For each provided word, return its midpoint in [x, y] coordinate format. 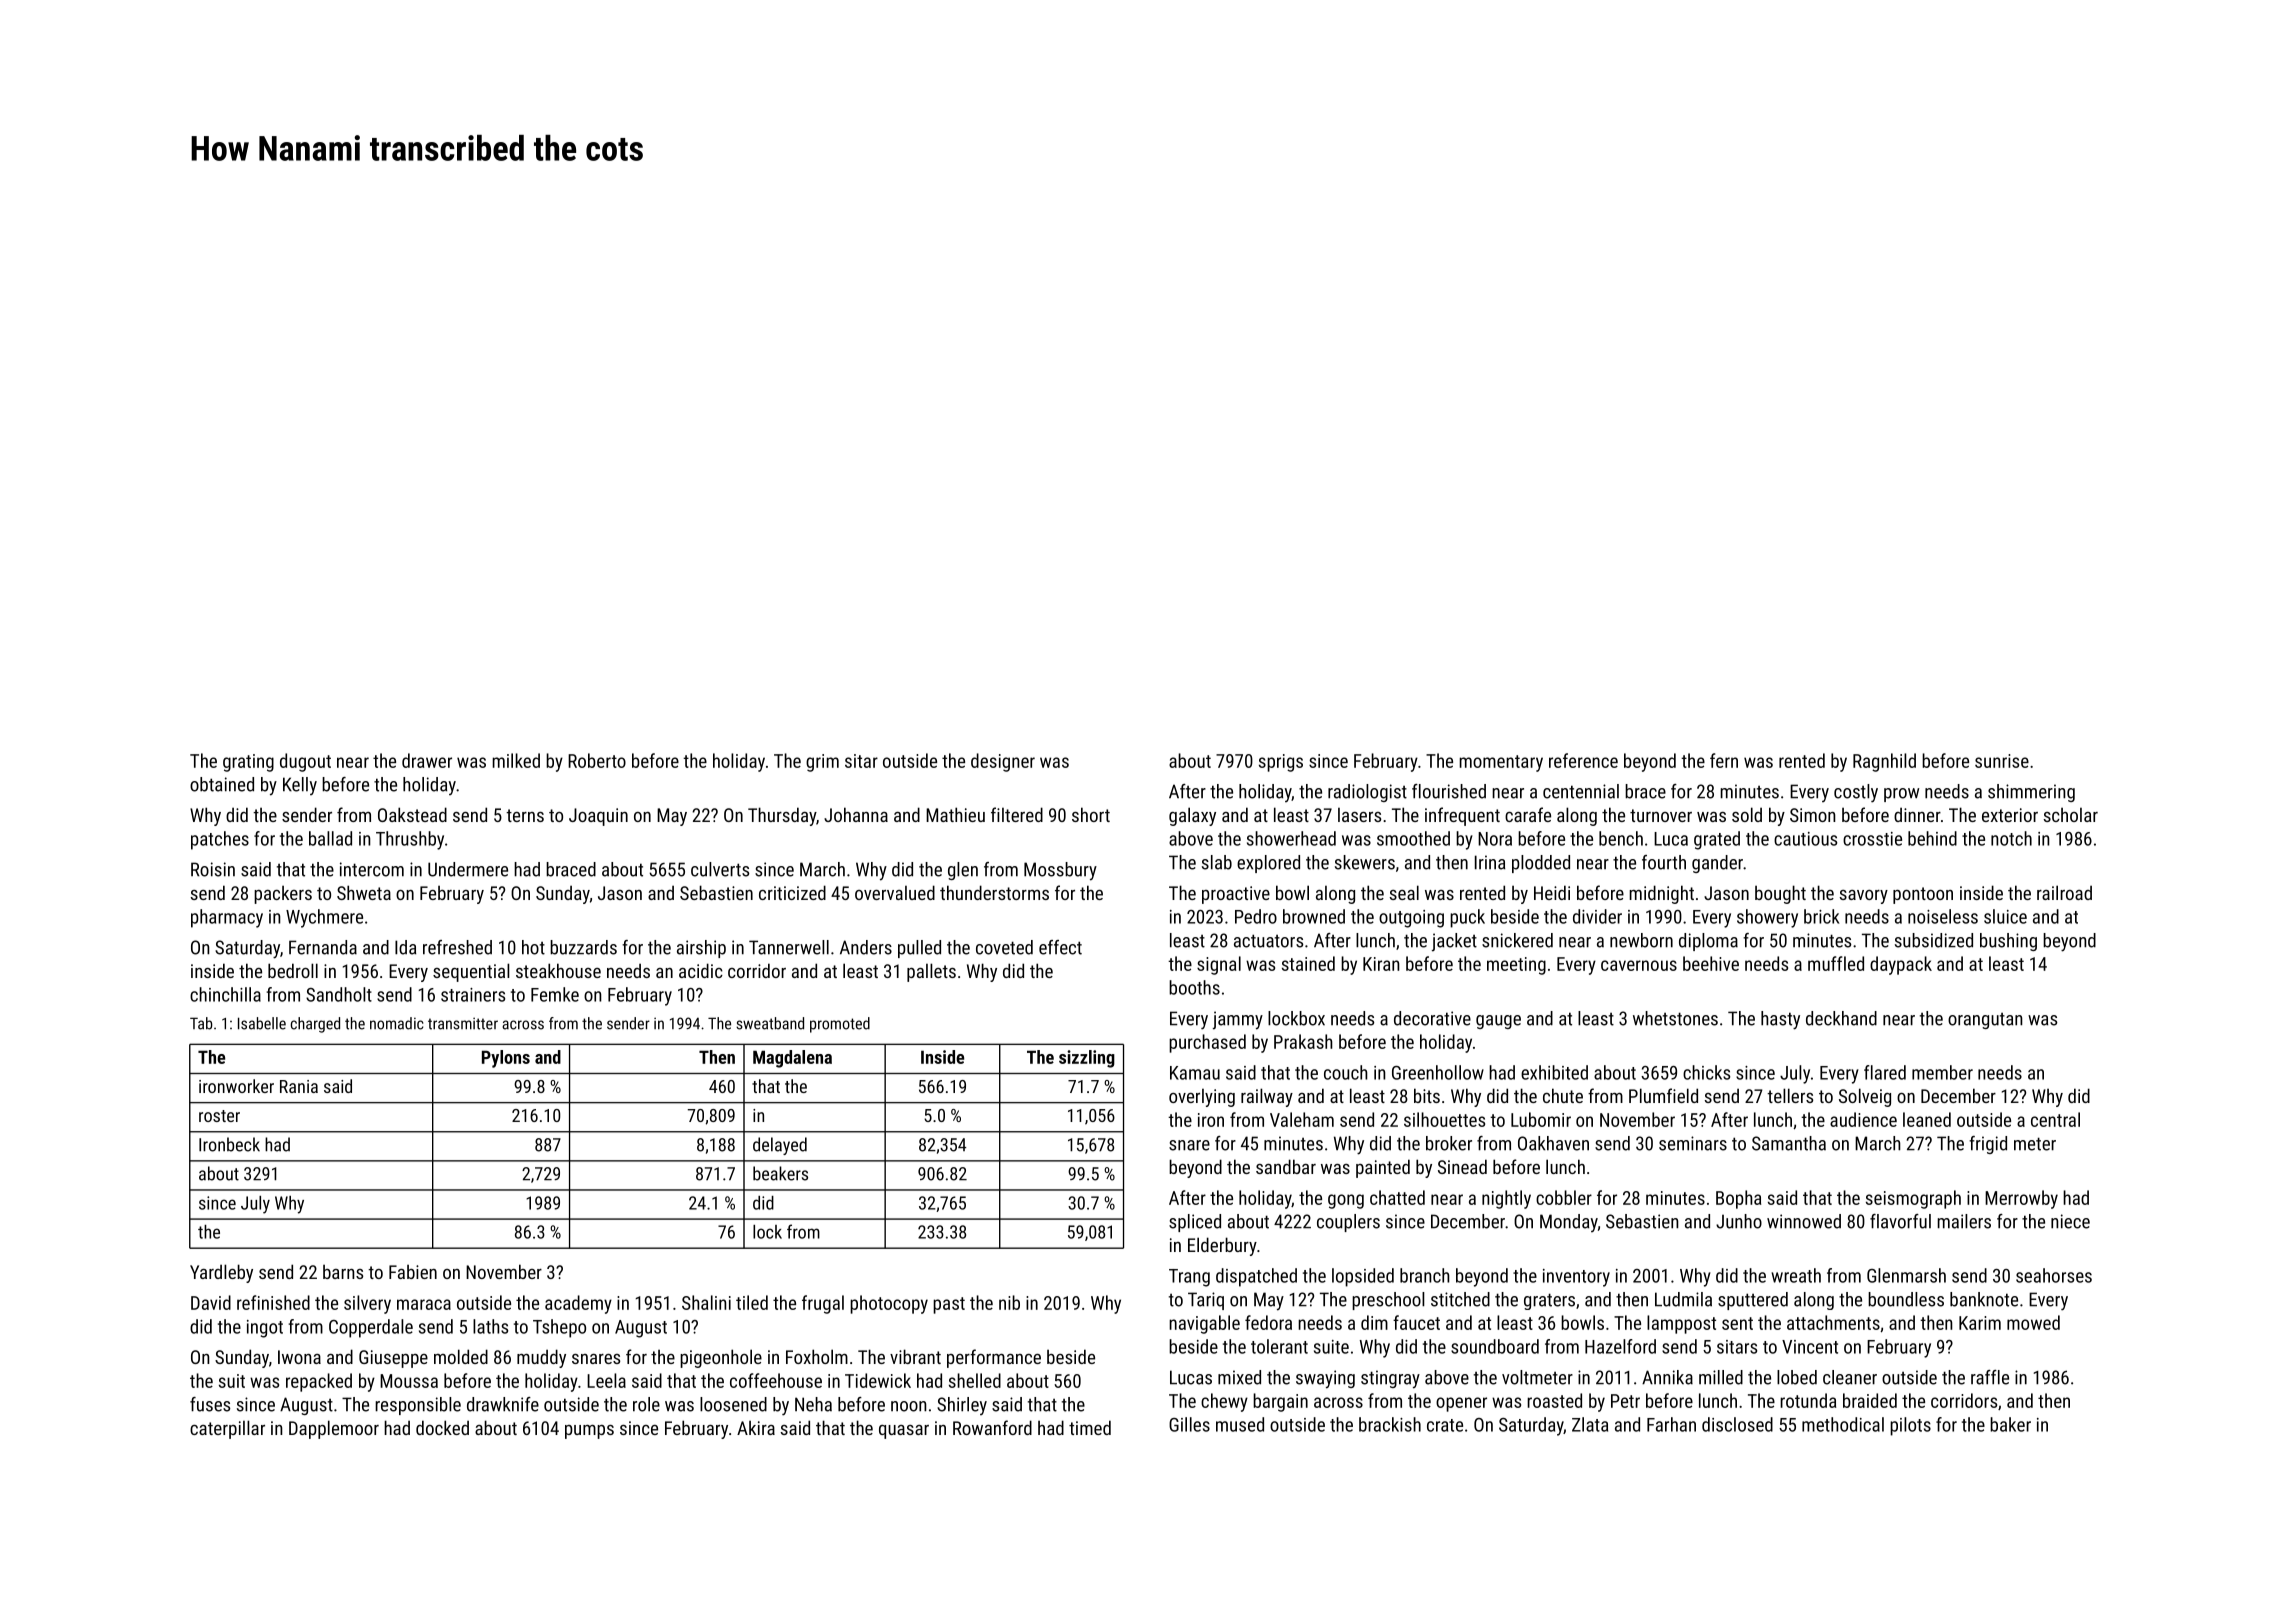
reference [1583, 760]
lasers [1359, 815]
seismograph [1913, 1199]
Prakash [1303, 1041]
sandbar [1286, 1166]
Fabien [413, 1271]
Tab [201, 1023]
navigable [1204, 1324]
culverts [720, 869]
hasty [1780, 1020]
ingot [265, 1329]
